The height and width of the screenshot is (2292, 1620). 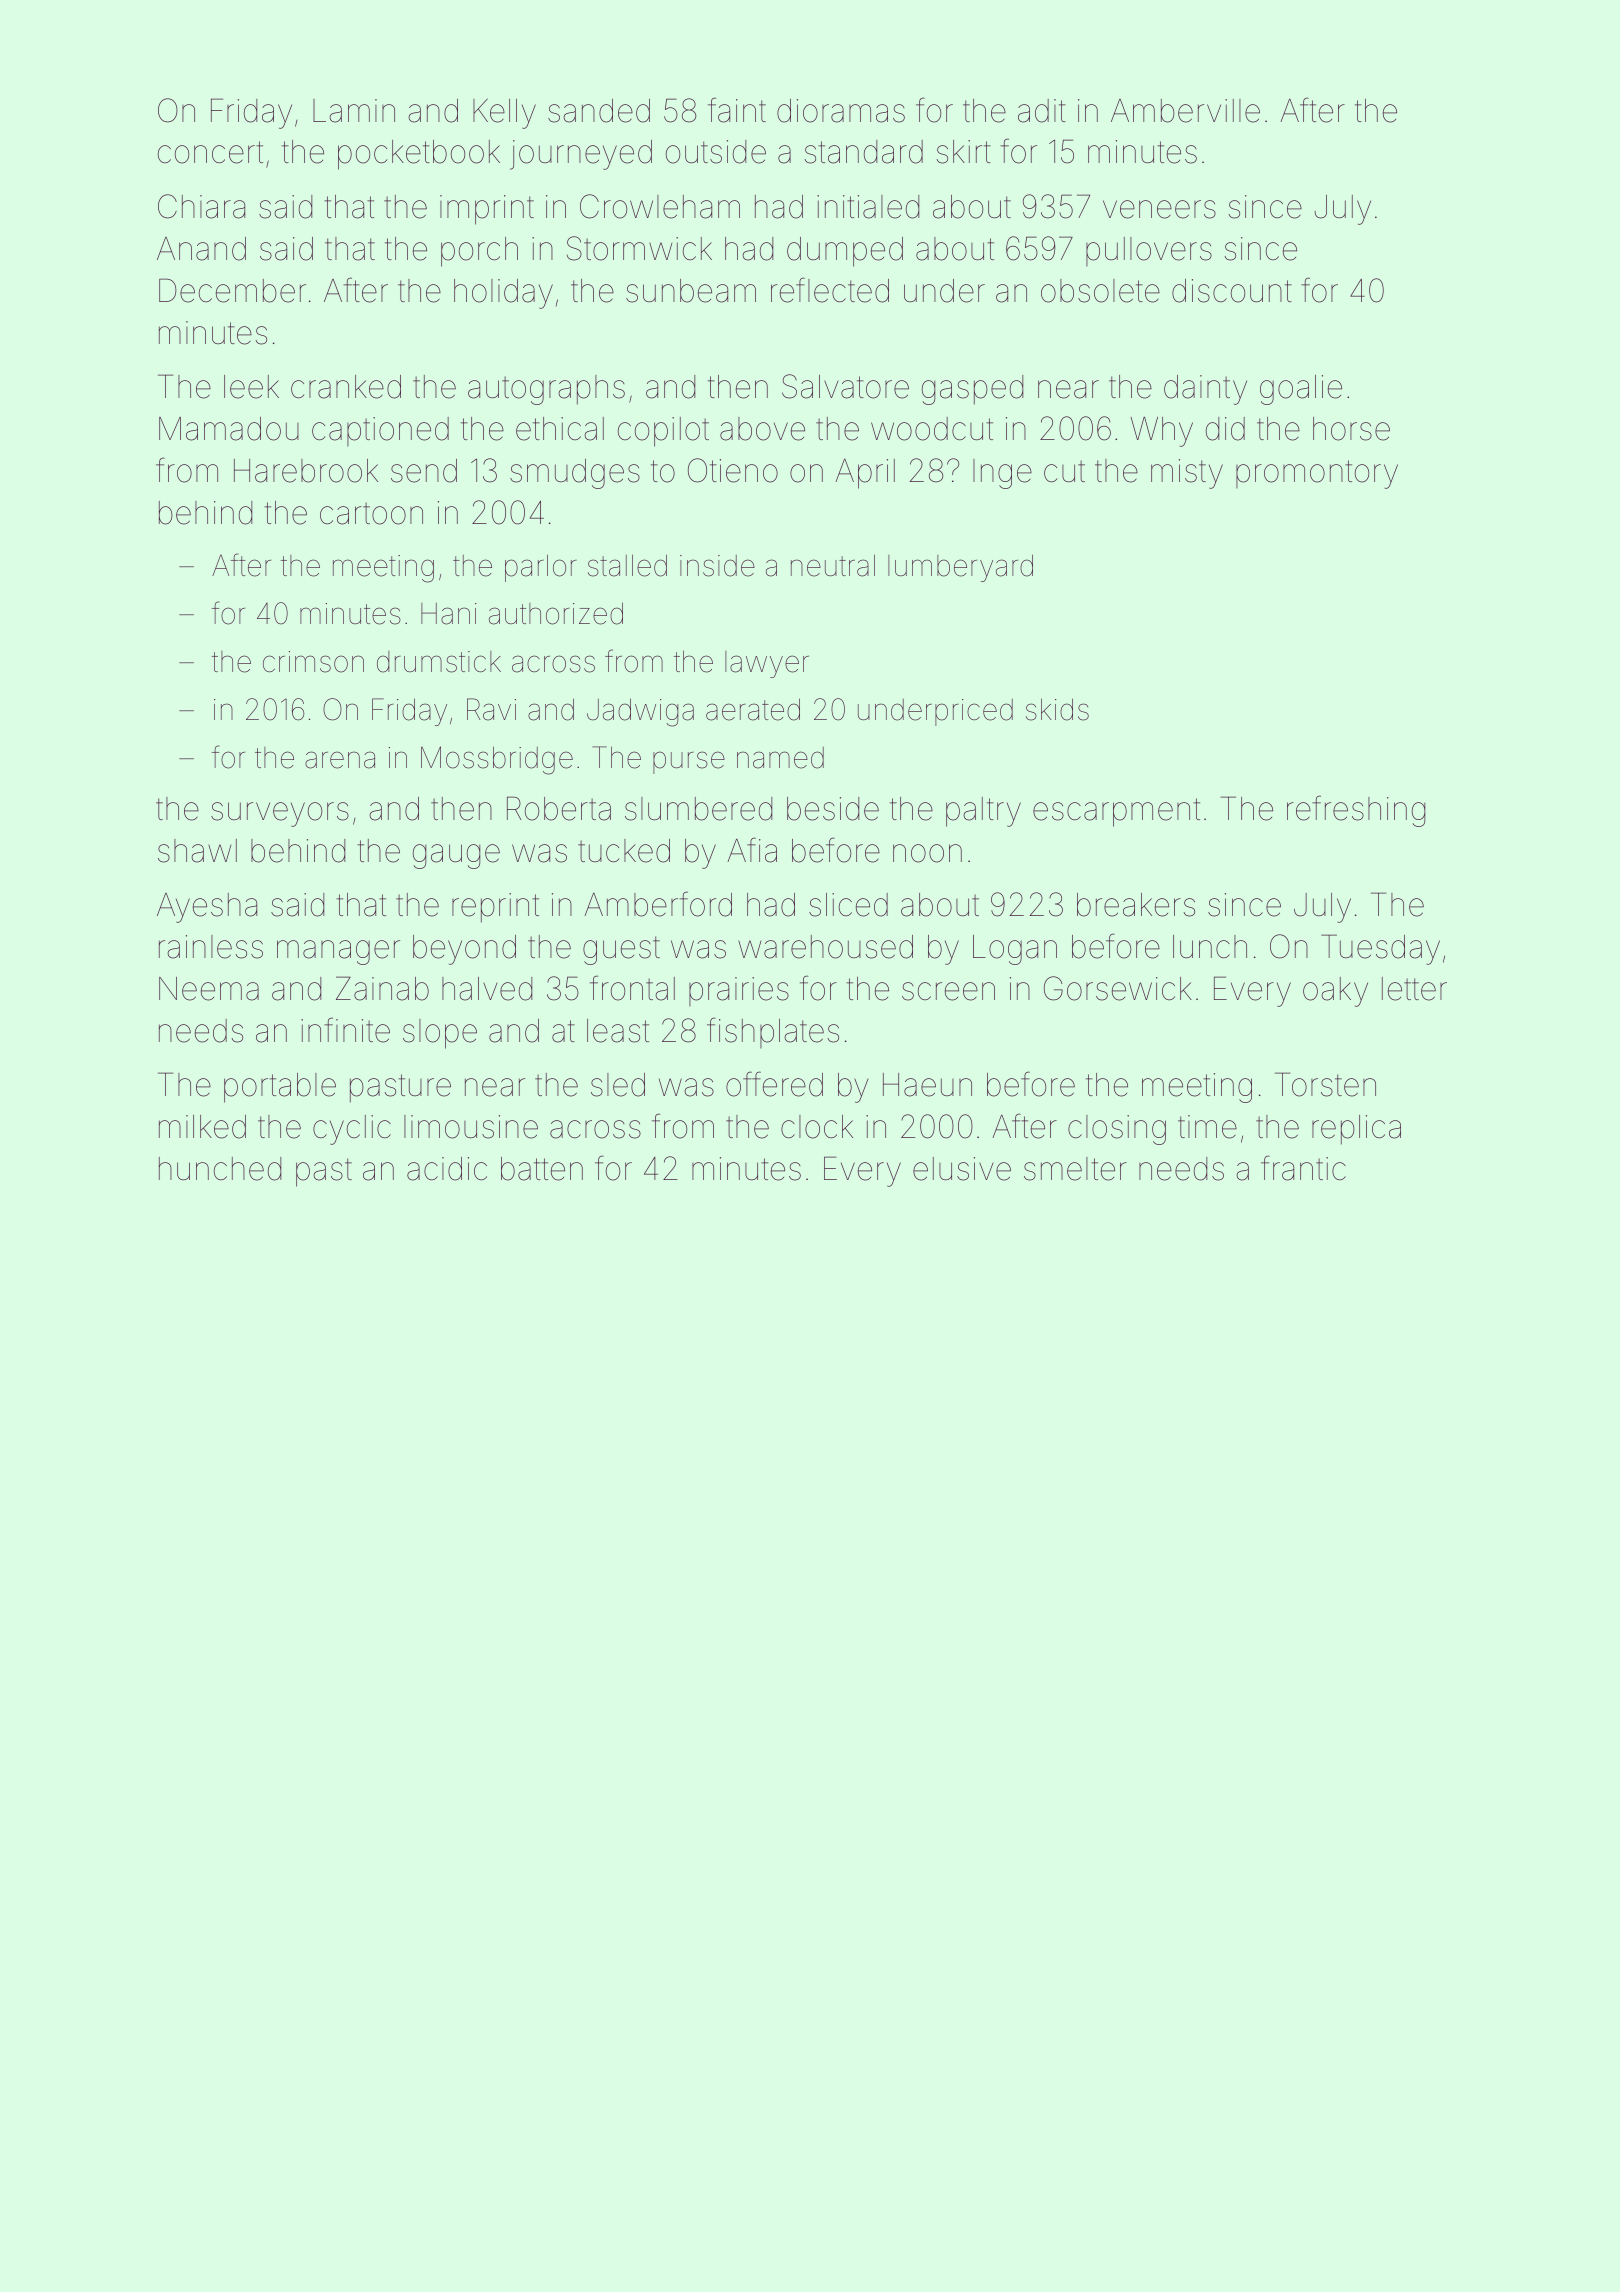 I want to click on Amberville, so click(x=1185, y=111).
